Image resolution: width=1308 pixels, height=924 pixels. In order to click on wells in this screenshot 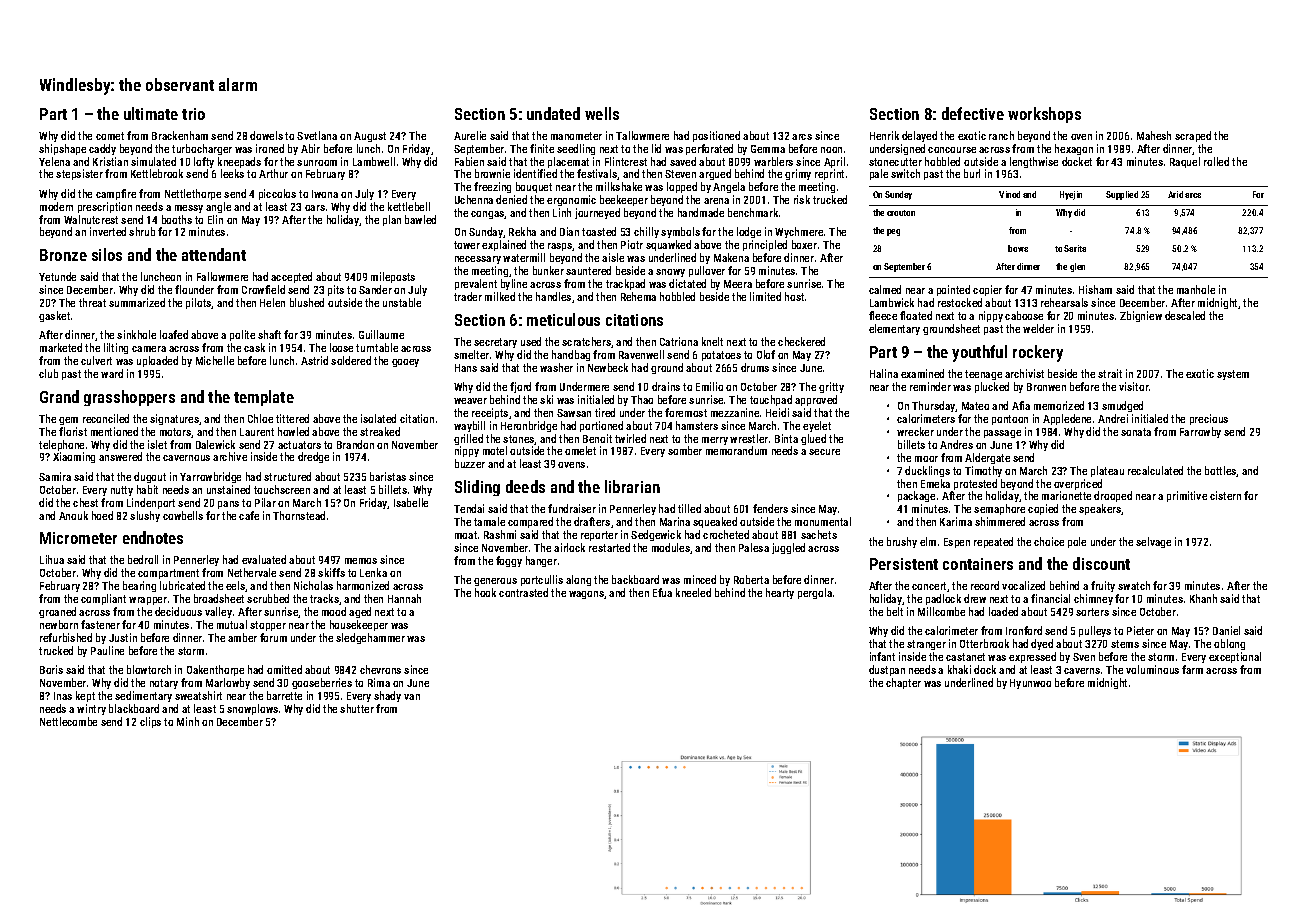, I will do `click(602, 113)`.
